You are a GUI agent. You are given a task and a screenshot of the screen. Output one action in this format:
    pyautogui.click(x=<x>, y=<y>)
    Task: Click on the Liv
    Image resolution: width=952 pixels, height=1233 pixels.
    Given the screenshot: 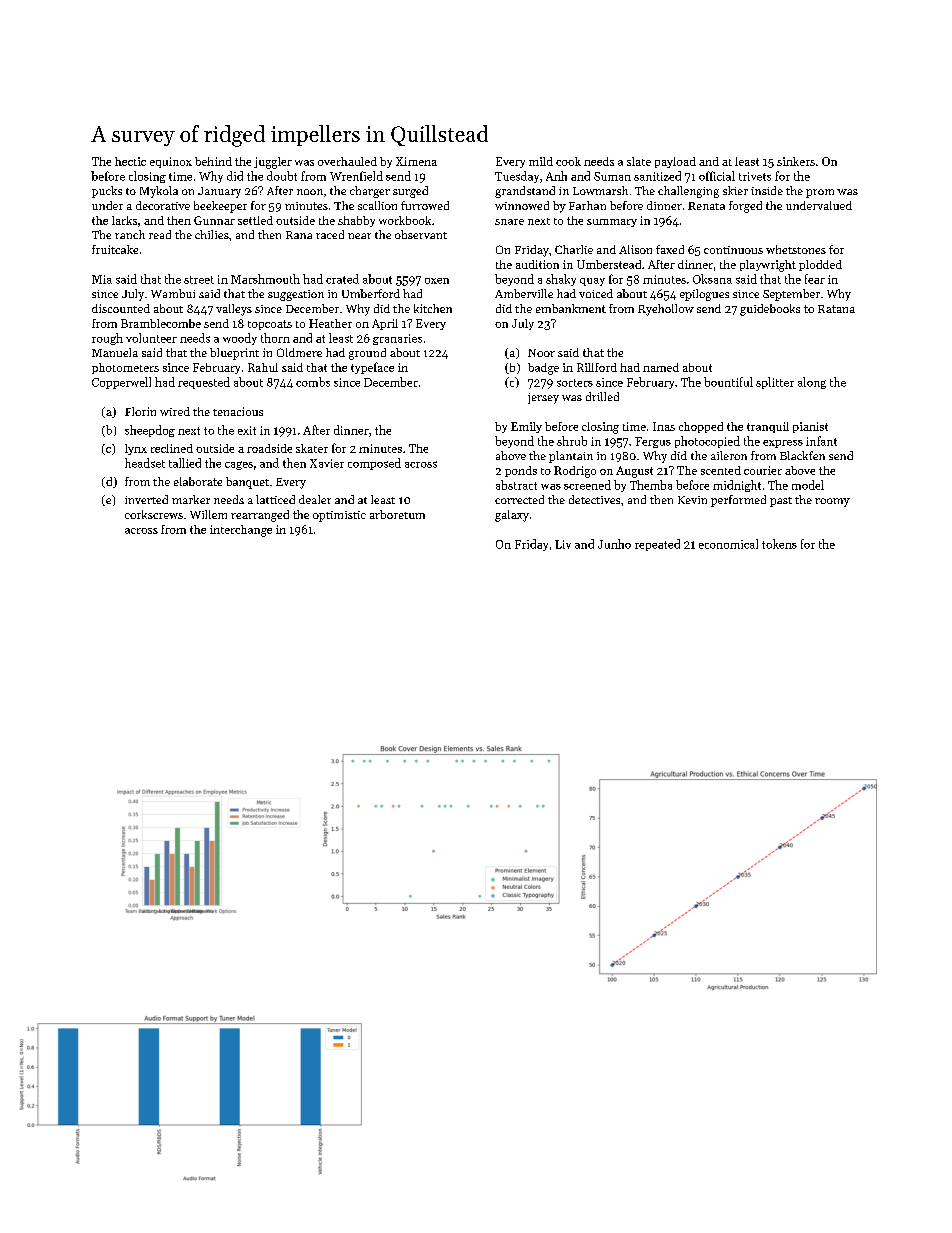 What is the action you would take?
    pyautogui.click(x=563, y=544)
